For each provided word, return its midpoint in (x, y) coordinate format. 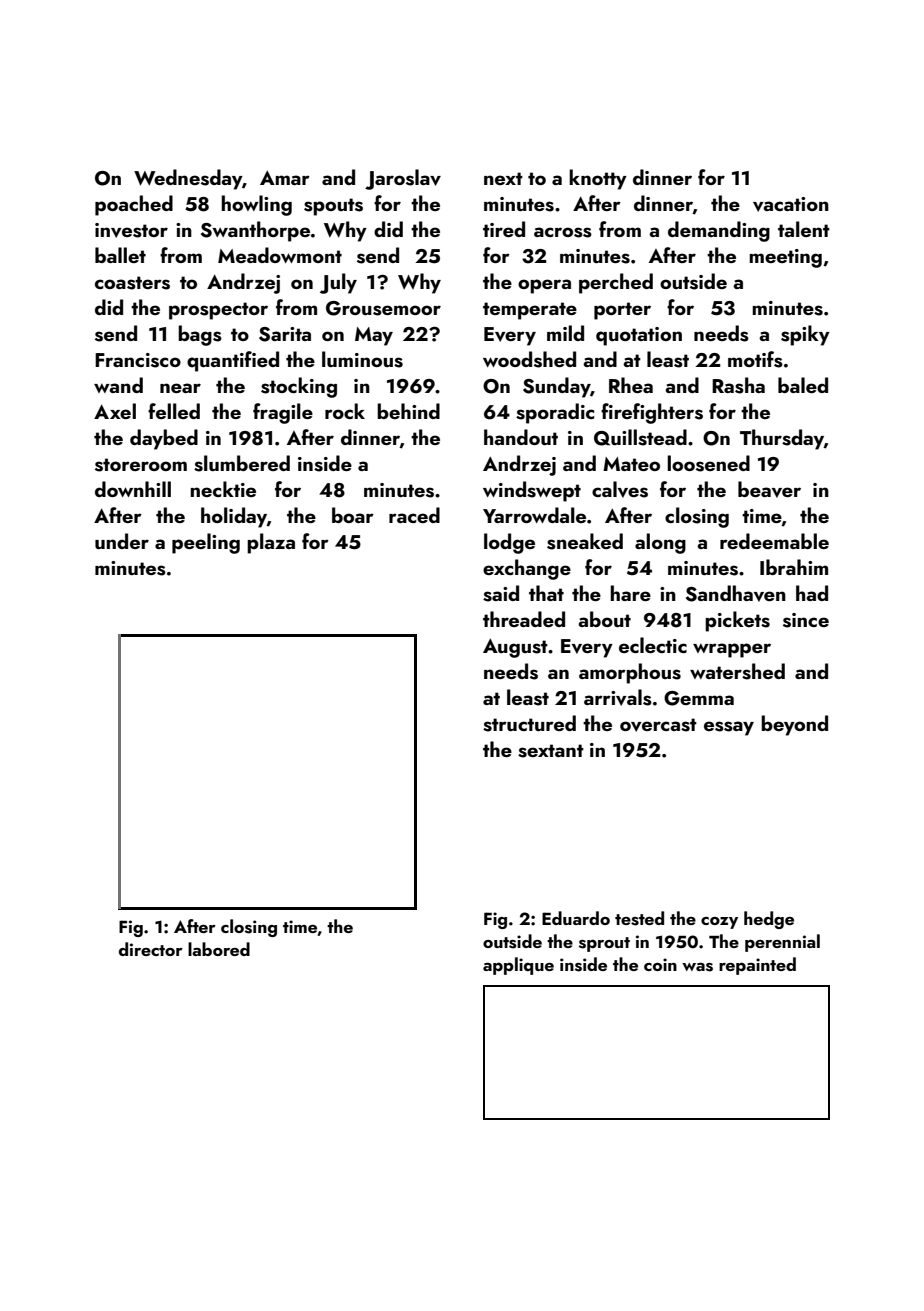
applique (518, 966)
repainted (757, 966)
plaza (271, 543)
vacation (791, 204)
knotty (598, 179)
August (515, 648)
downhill (133, 489)
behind (408, 411)
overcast (658, 725)
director (151, 949)
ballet (120, 255)
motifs (755, 359)
